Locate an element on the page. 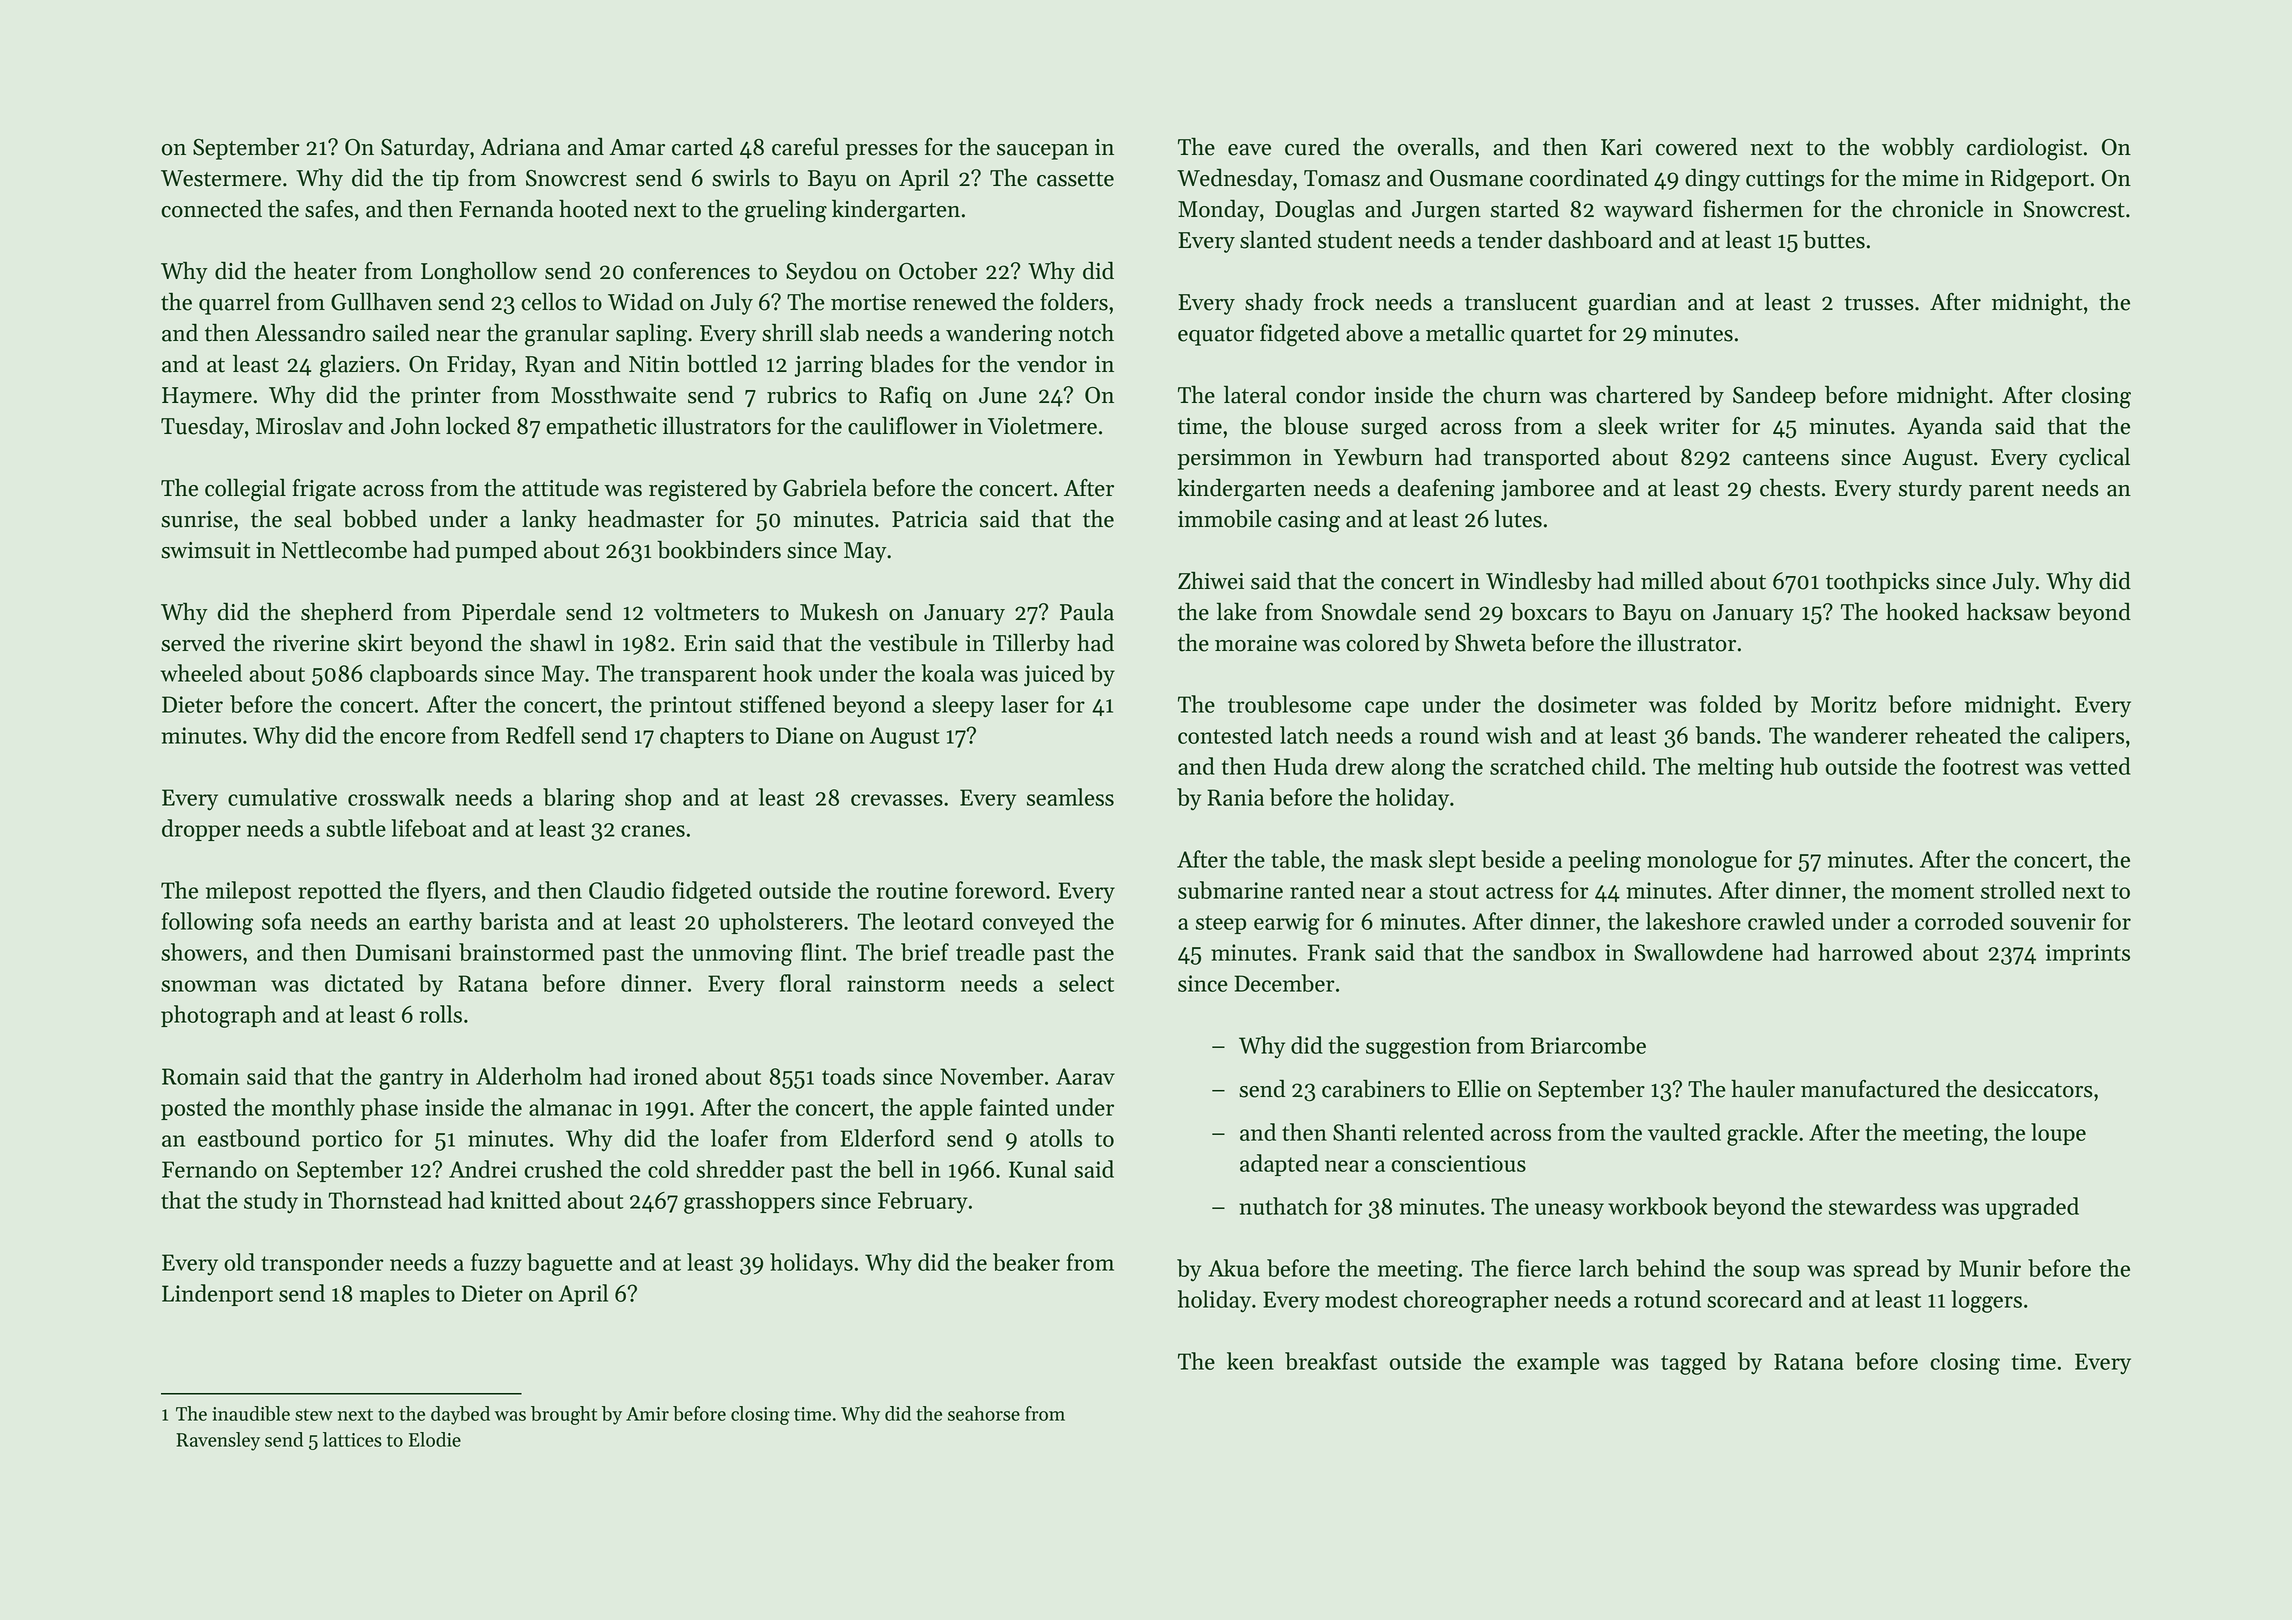 The height and width of the image is (1620, 2292). vaulted is located at coordinates (1684, 1132).
